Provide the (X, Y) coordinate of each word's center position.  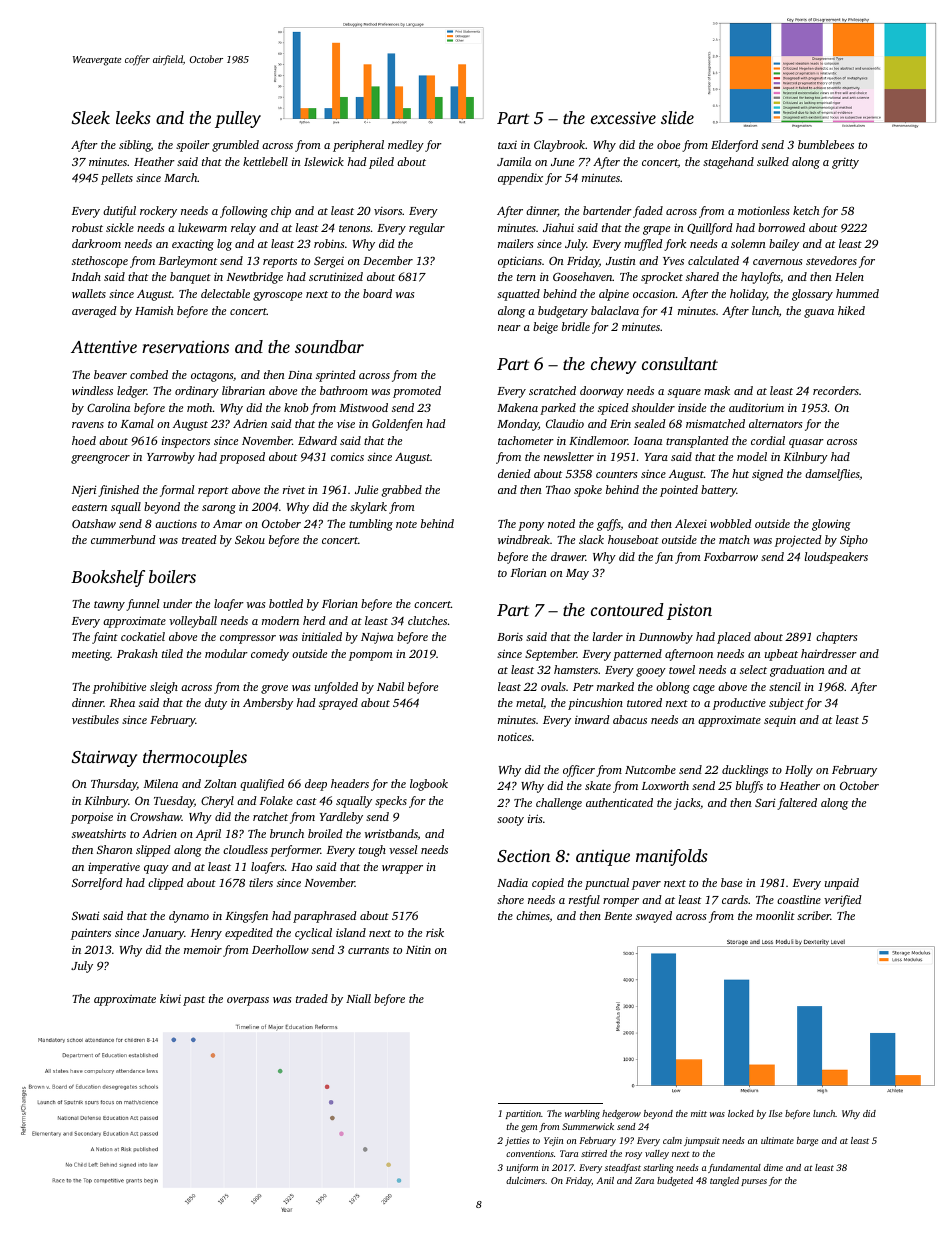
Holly (799, 771)
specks (391, 802)
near (509, 328)
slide (677, 117)
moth (200, 407)
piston (689, 611)
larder (608, 636)
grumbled (235, 146)
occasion (654, 294)
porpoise (92, 818)
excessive (623, 118)
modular (226, 653)
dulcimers (525, 1180)
